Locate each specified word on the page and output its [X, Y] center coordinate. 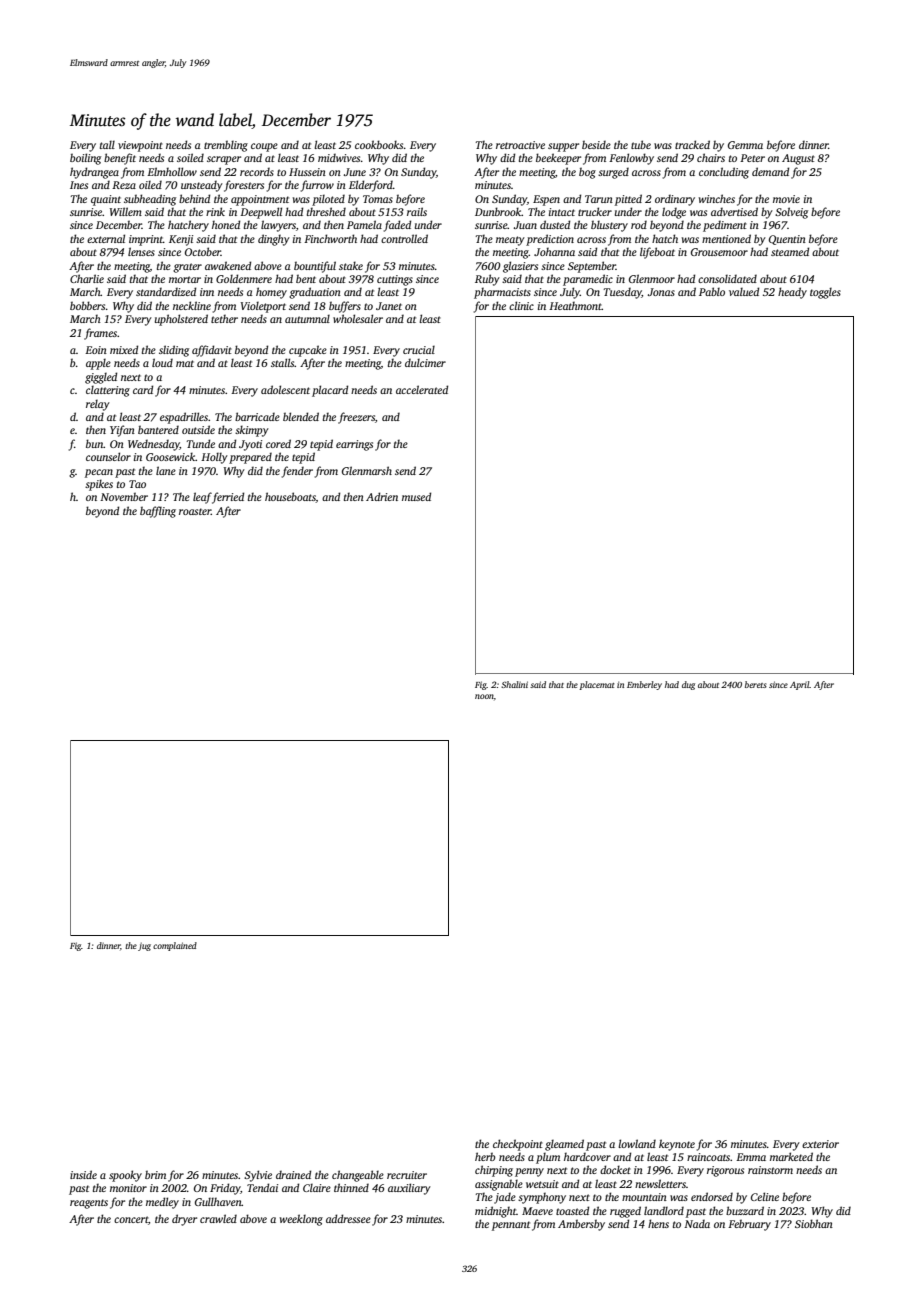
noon [484, 696]
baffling [158, 512]
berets [756, 684]
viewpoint [140, 146]
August [798, 159]
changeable [358, 1176]
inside [83, 1174]
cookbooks [379, 144]
